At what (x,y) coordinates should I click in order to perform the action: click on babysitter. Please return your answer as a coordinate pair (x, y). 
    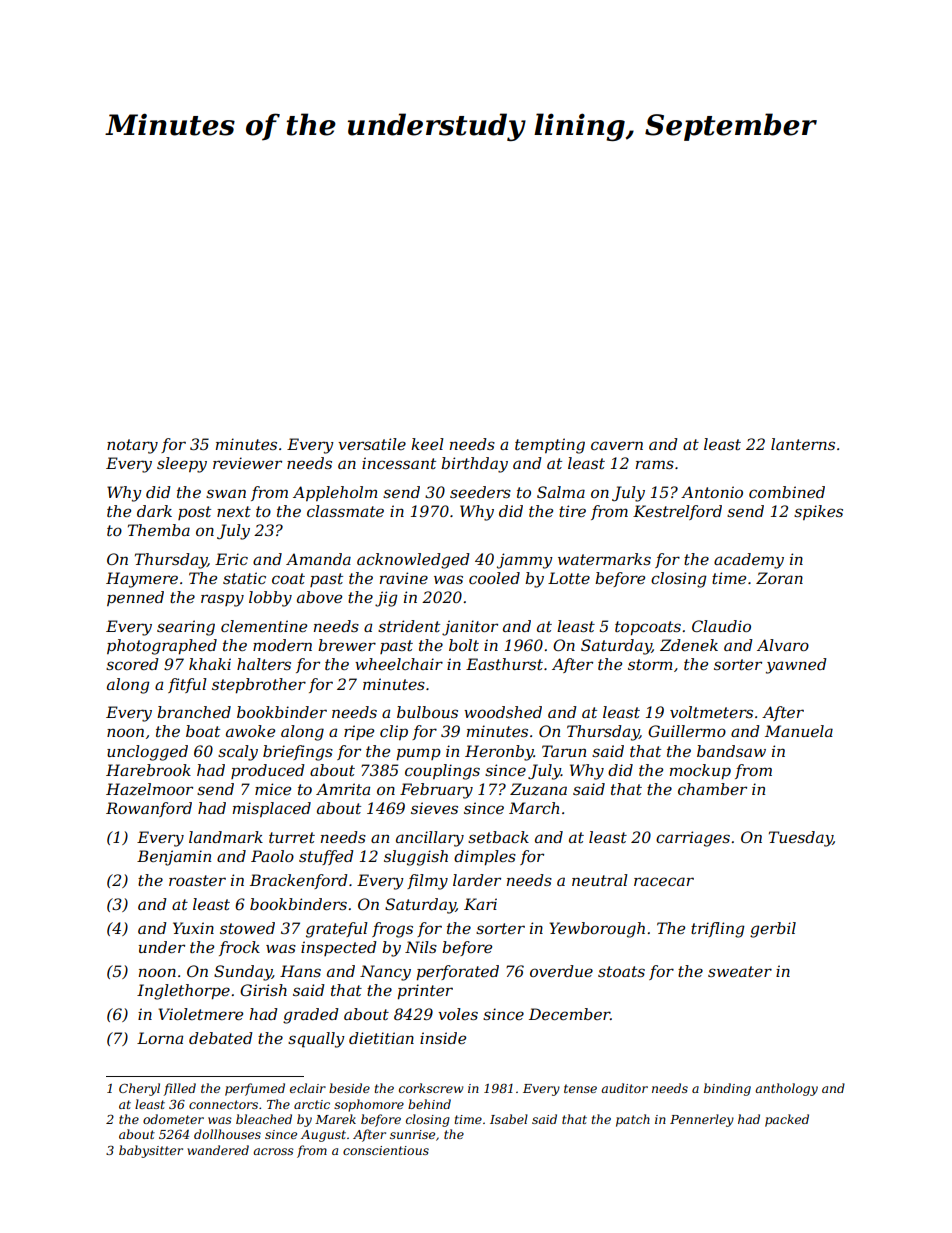
    Looking at the image, I should click on (151, 1151).
